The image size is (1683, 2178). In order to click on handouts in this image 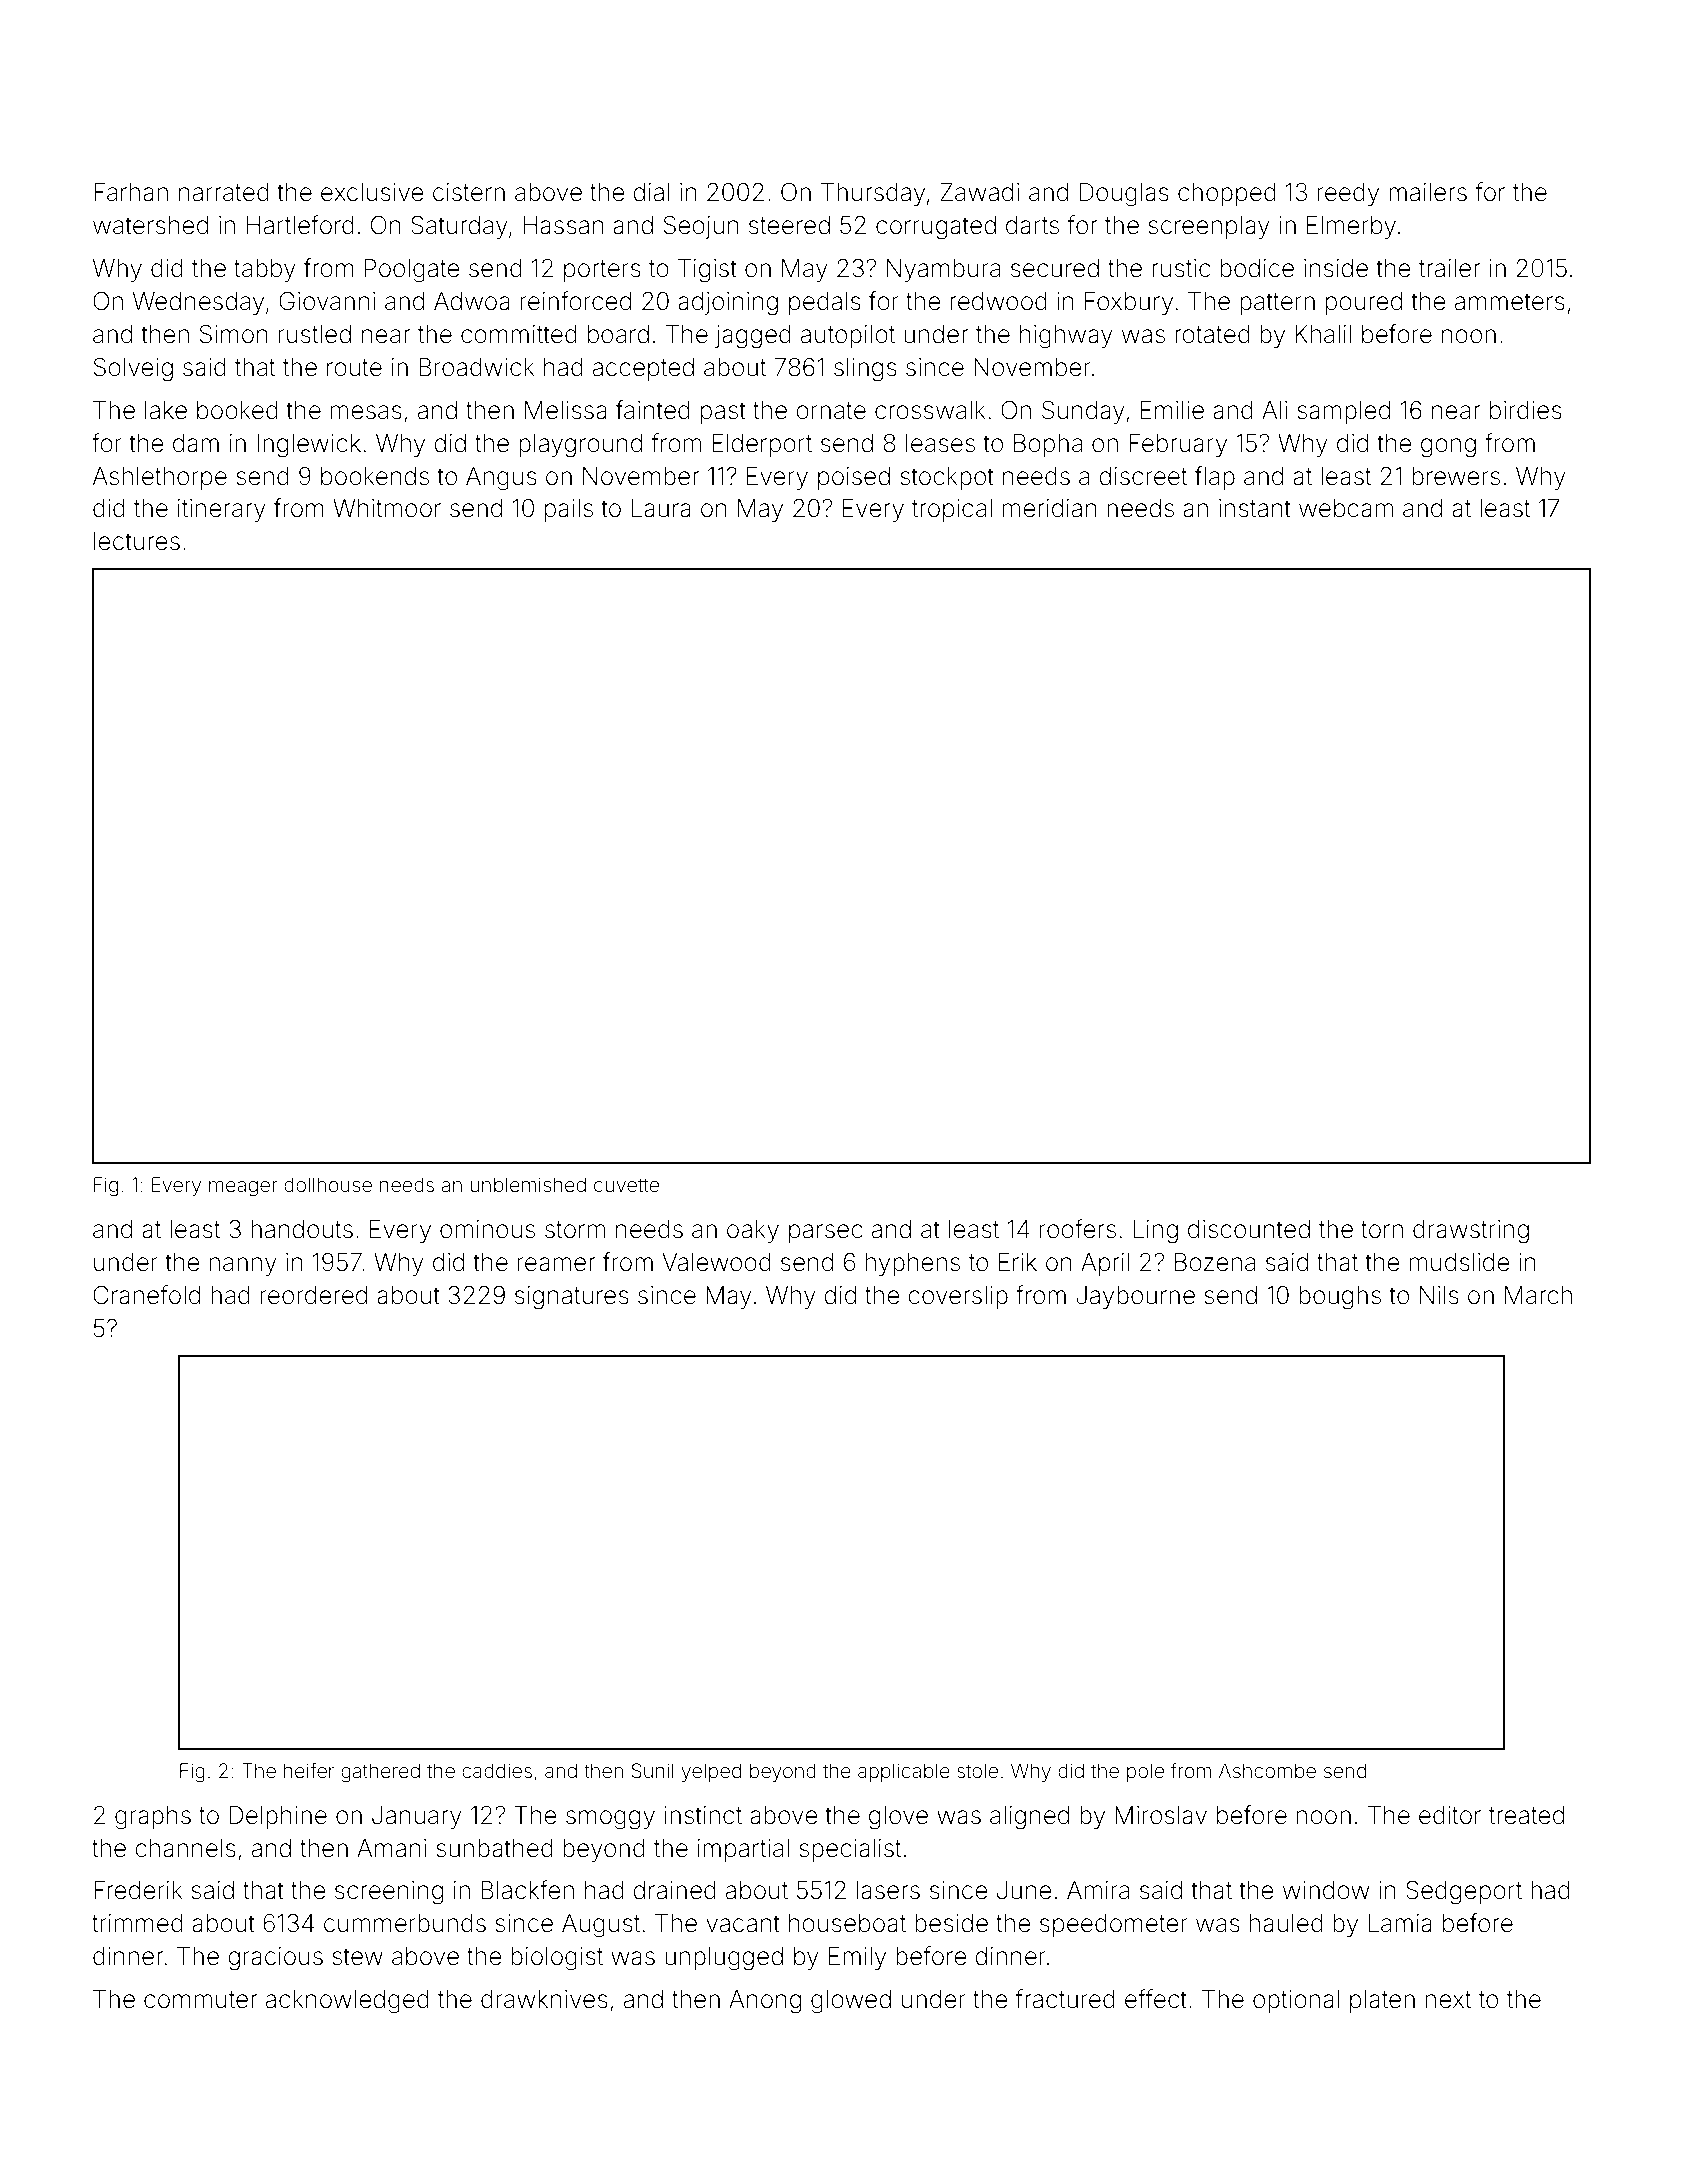, I will do `click(302, 1229)`.
